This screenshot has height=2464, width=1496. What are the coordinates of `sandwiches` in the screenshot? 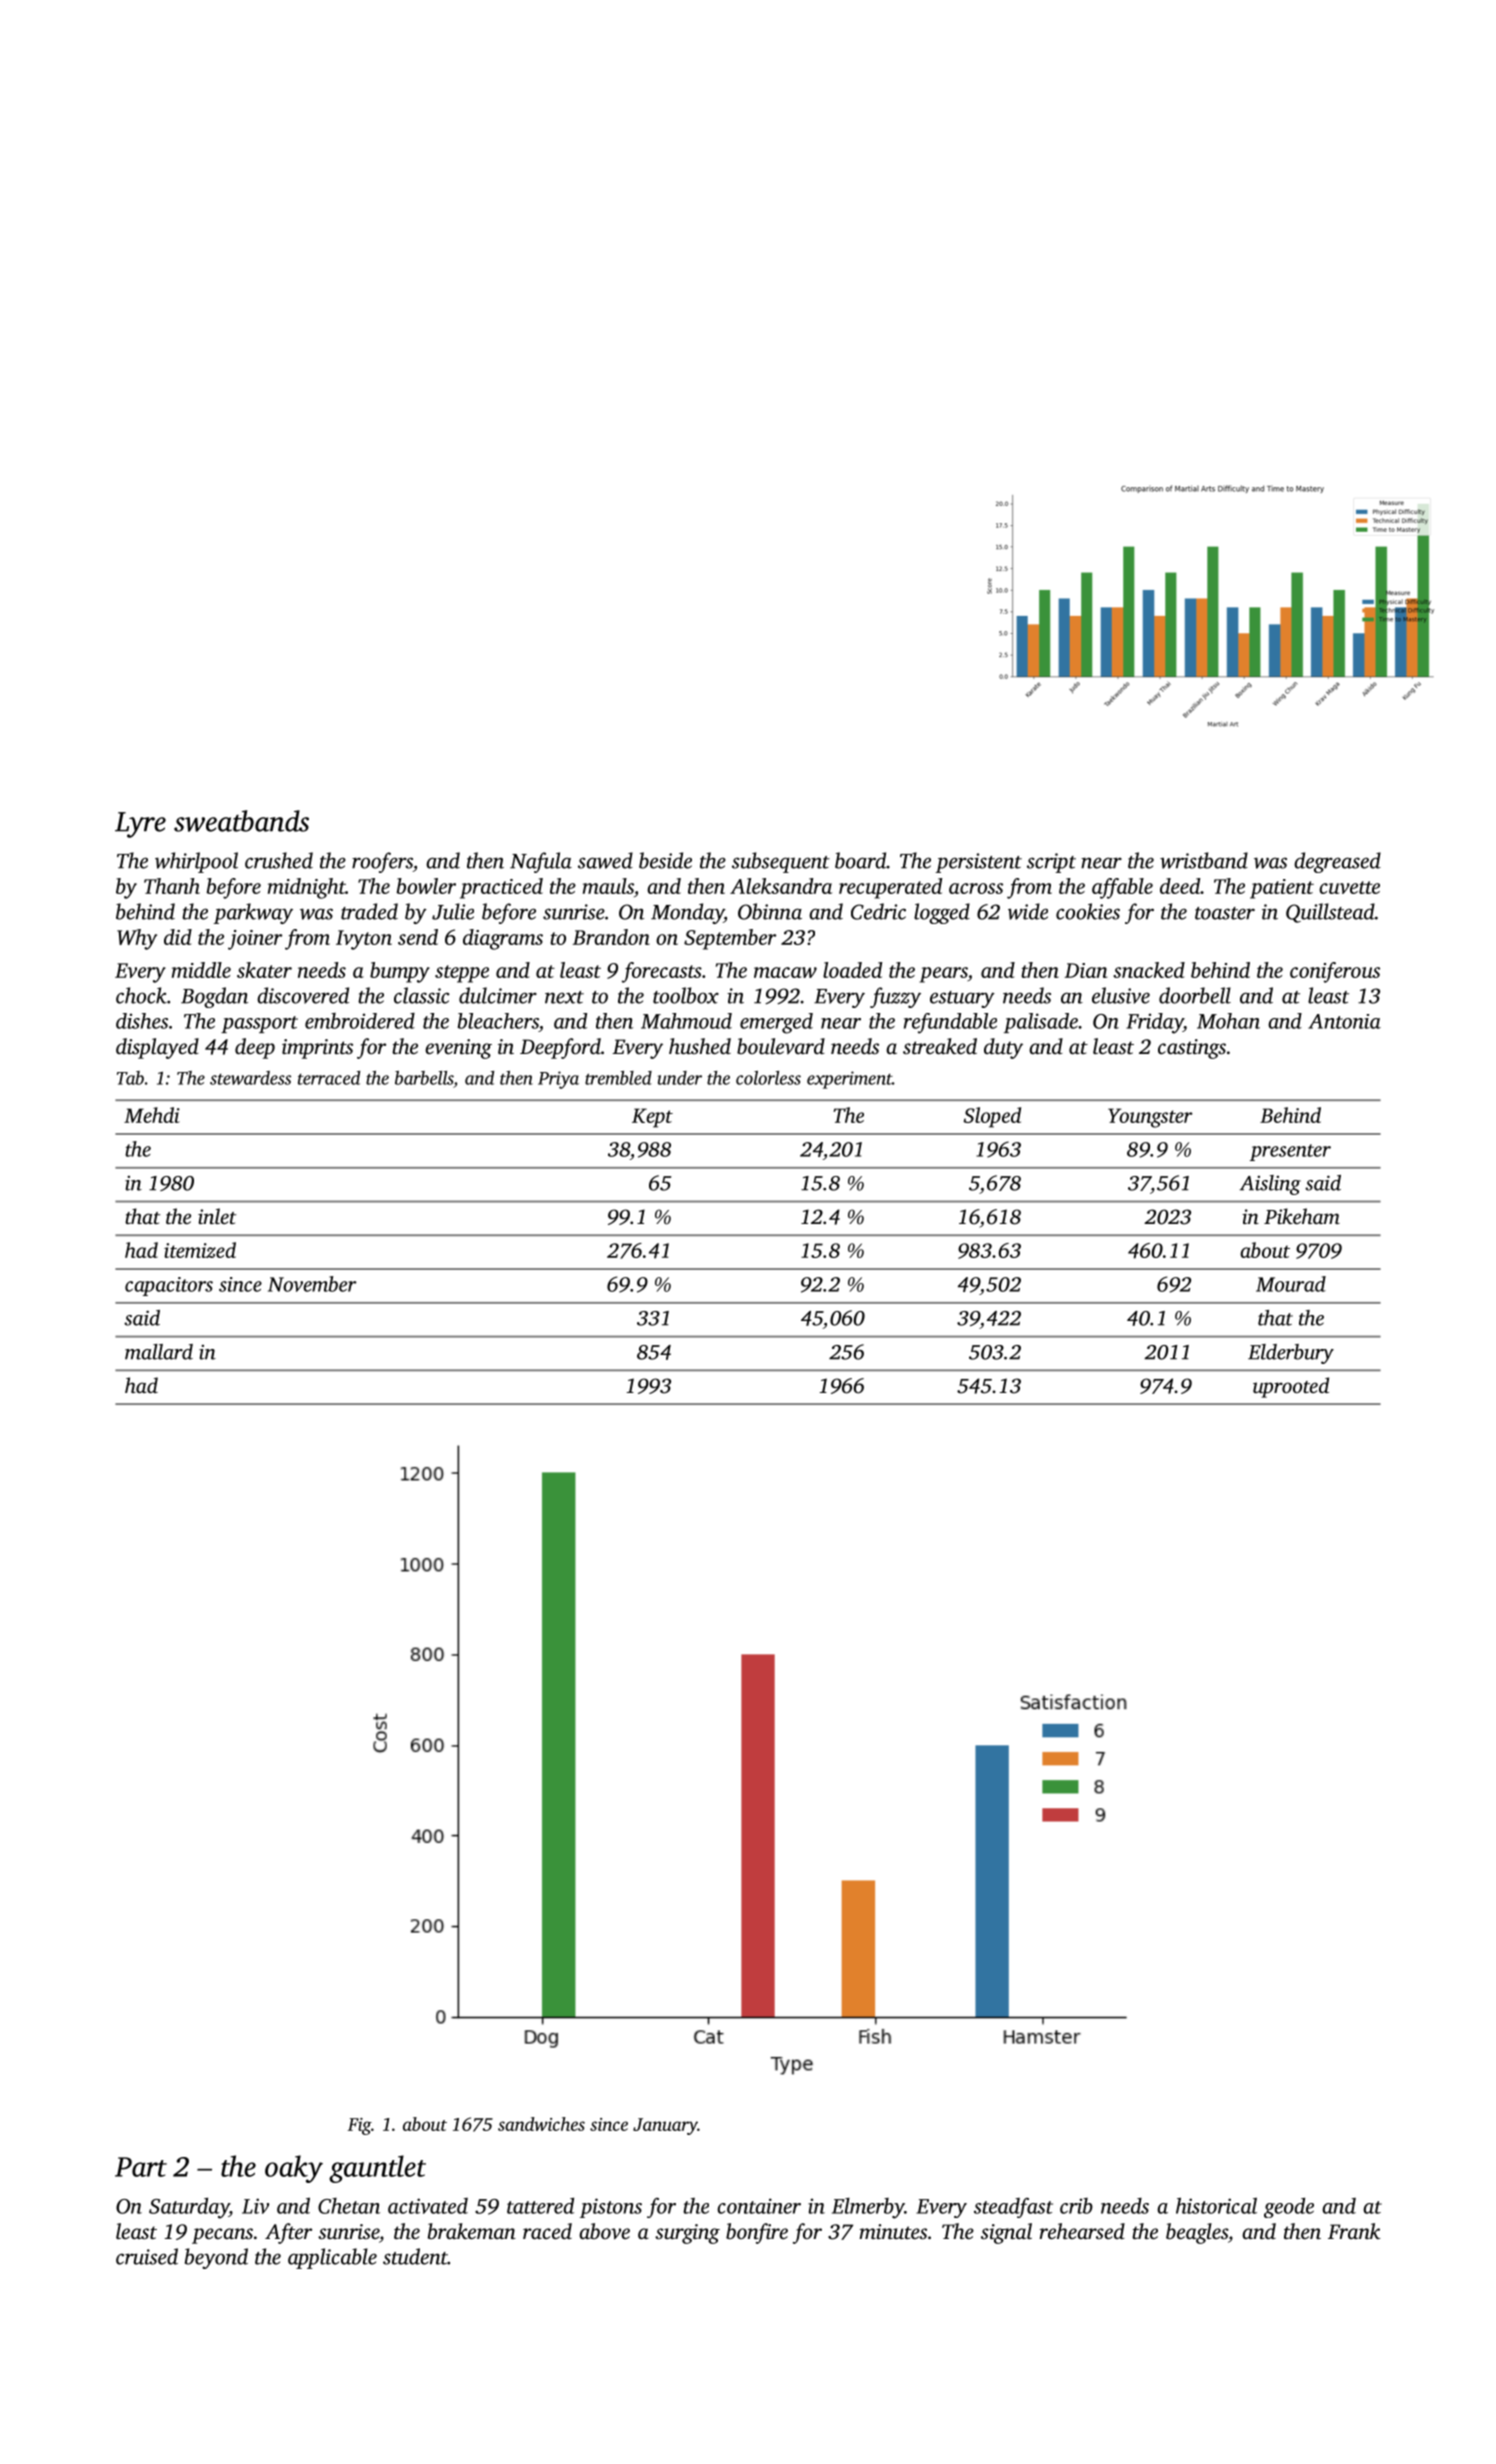 It's located at (541, 2124).
